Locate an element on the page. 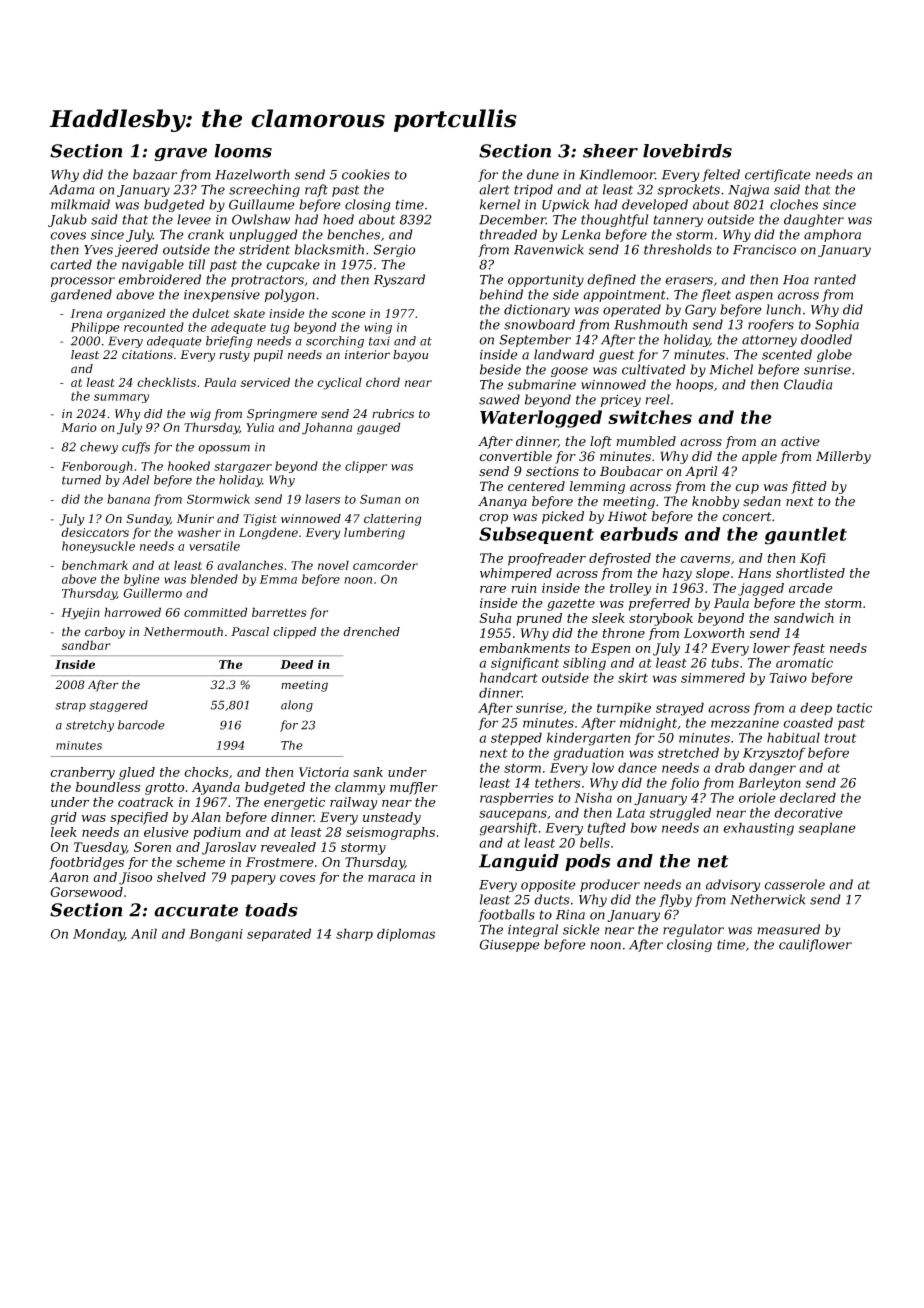 Image resolution: width=924 pixels, height=1308 pixels. lasers is located at coordinates (322, 499).
